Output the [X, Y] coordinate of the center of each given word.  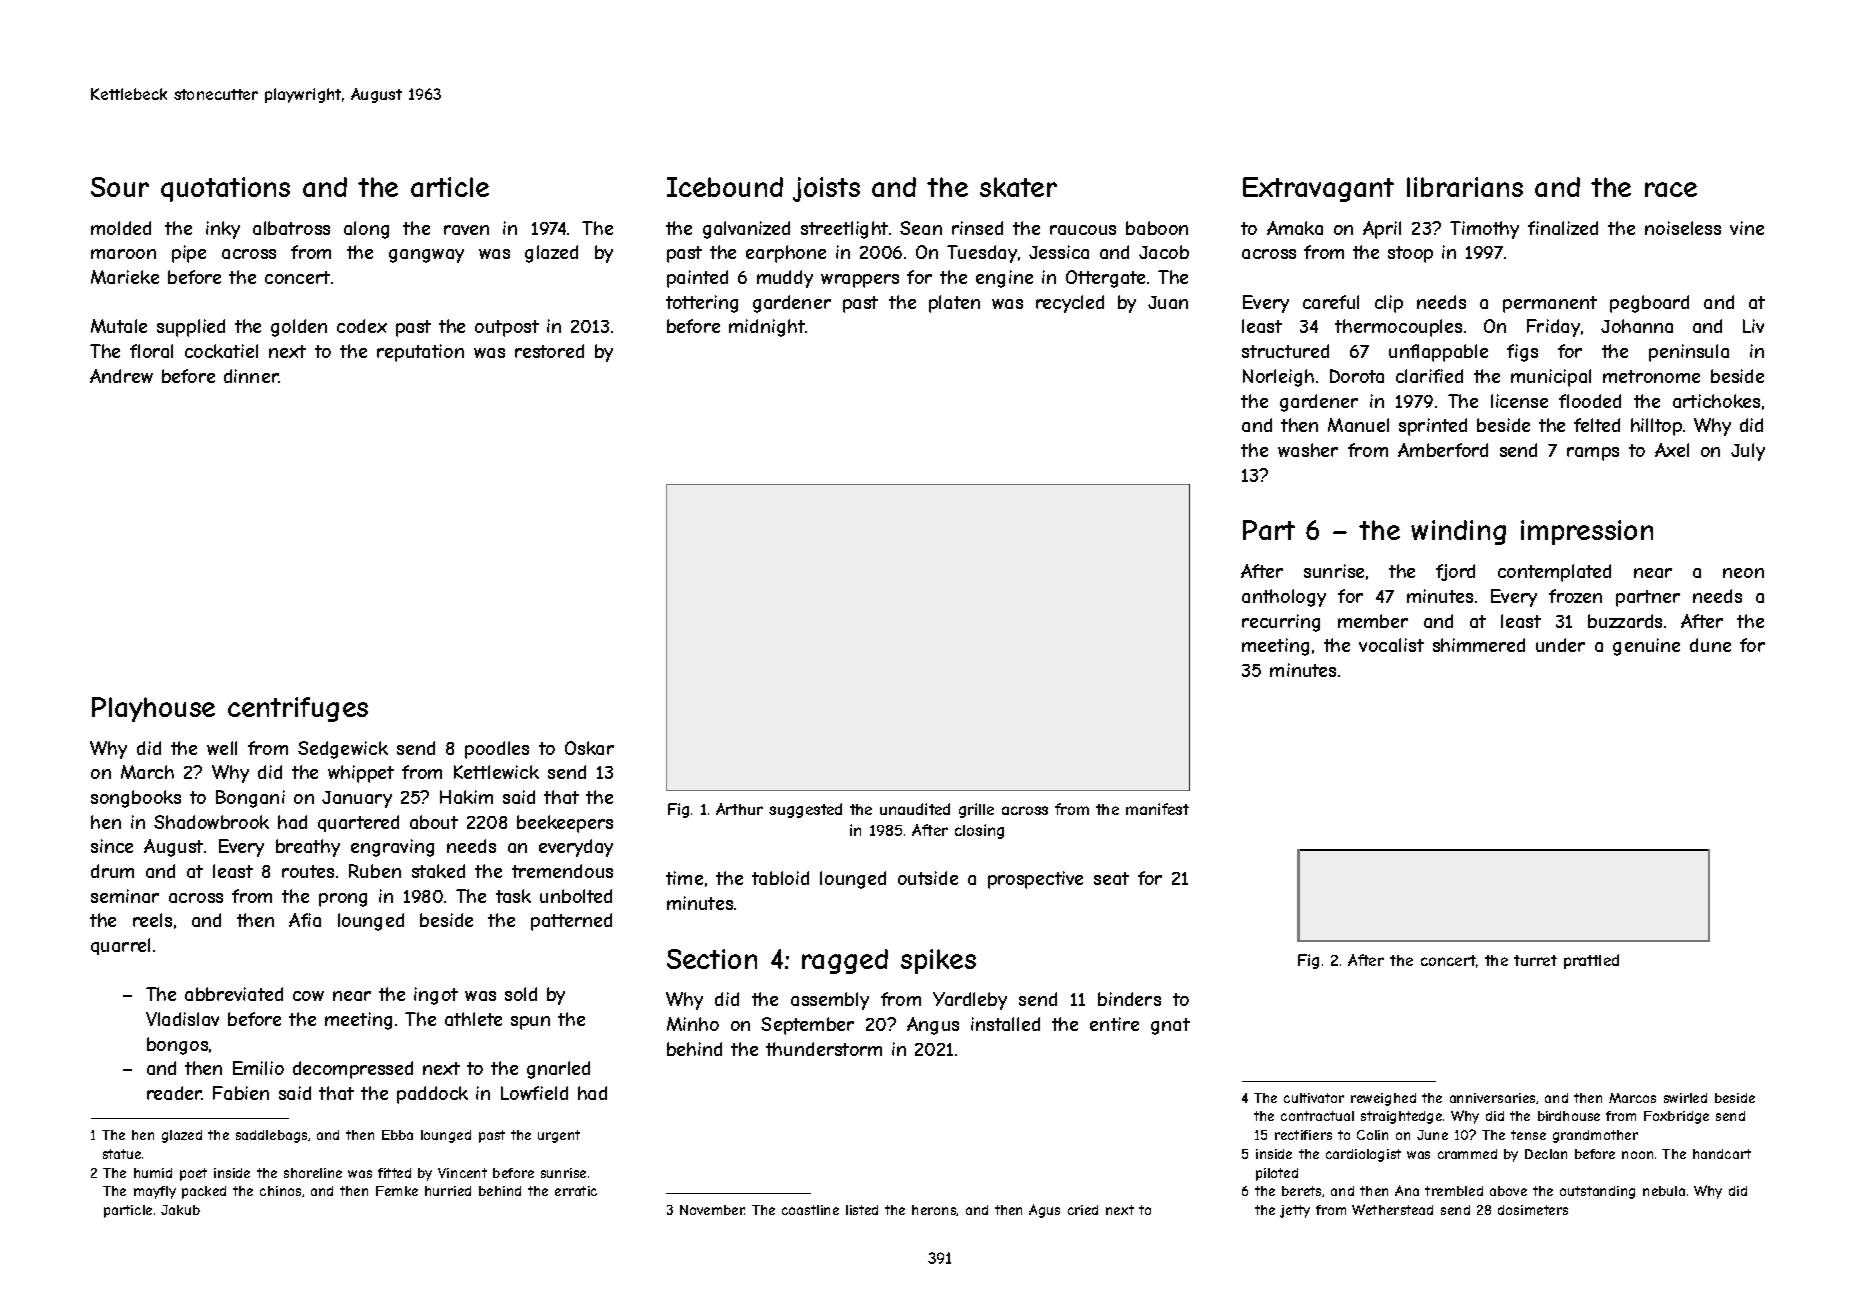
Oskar [589, 748]
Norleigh [1278, 378]
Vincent [462, 1173]
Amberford [1443, 450]
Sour [120, 187]
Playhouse [153, 709]
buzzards [1625, 621]
